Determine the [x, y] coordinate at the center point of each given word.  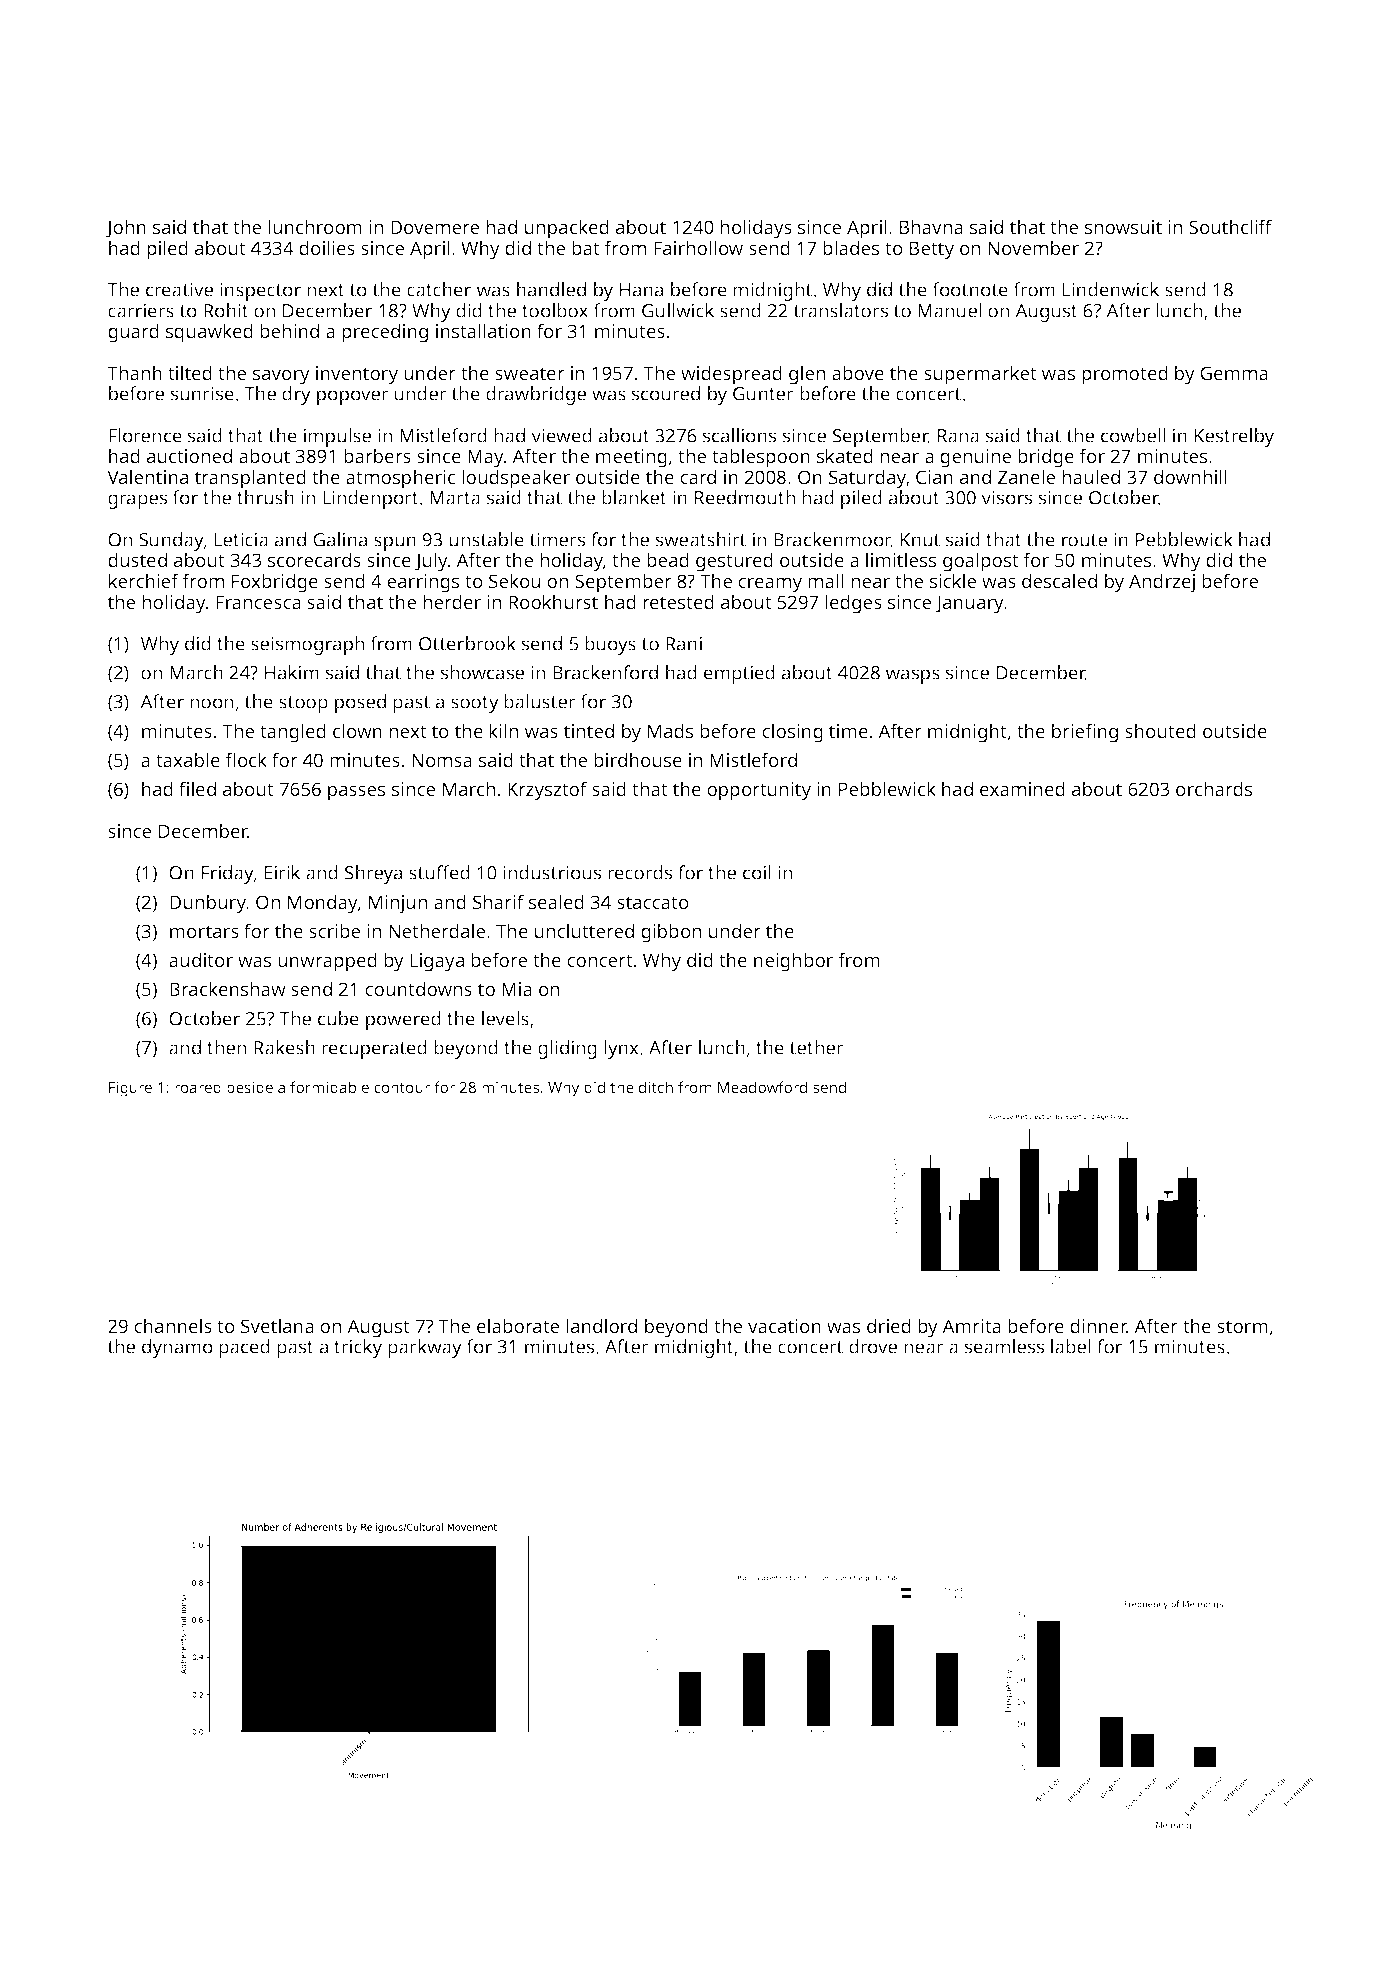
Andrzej [1162, 583]
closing [792, 733]
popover [353, 397]
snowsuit [1123, 227]
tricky [358, 1348]
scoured [666, 393]
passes [356, 793]
